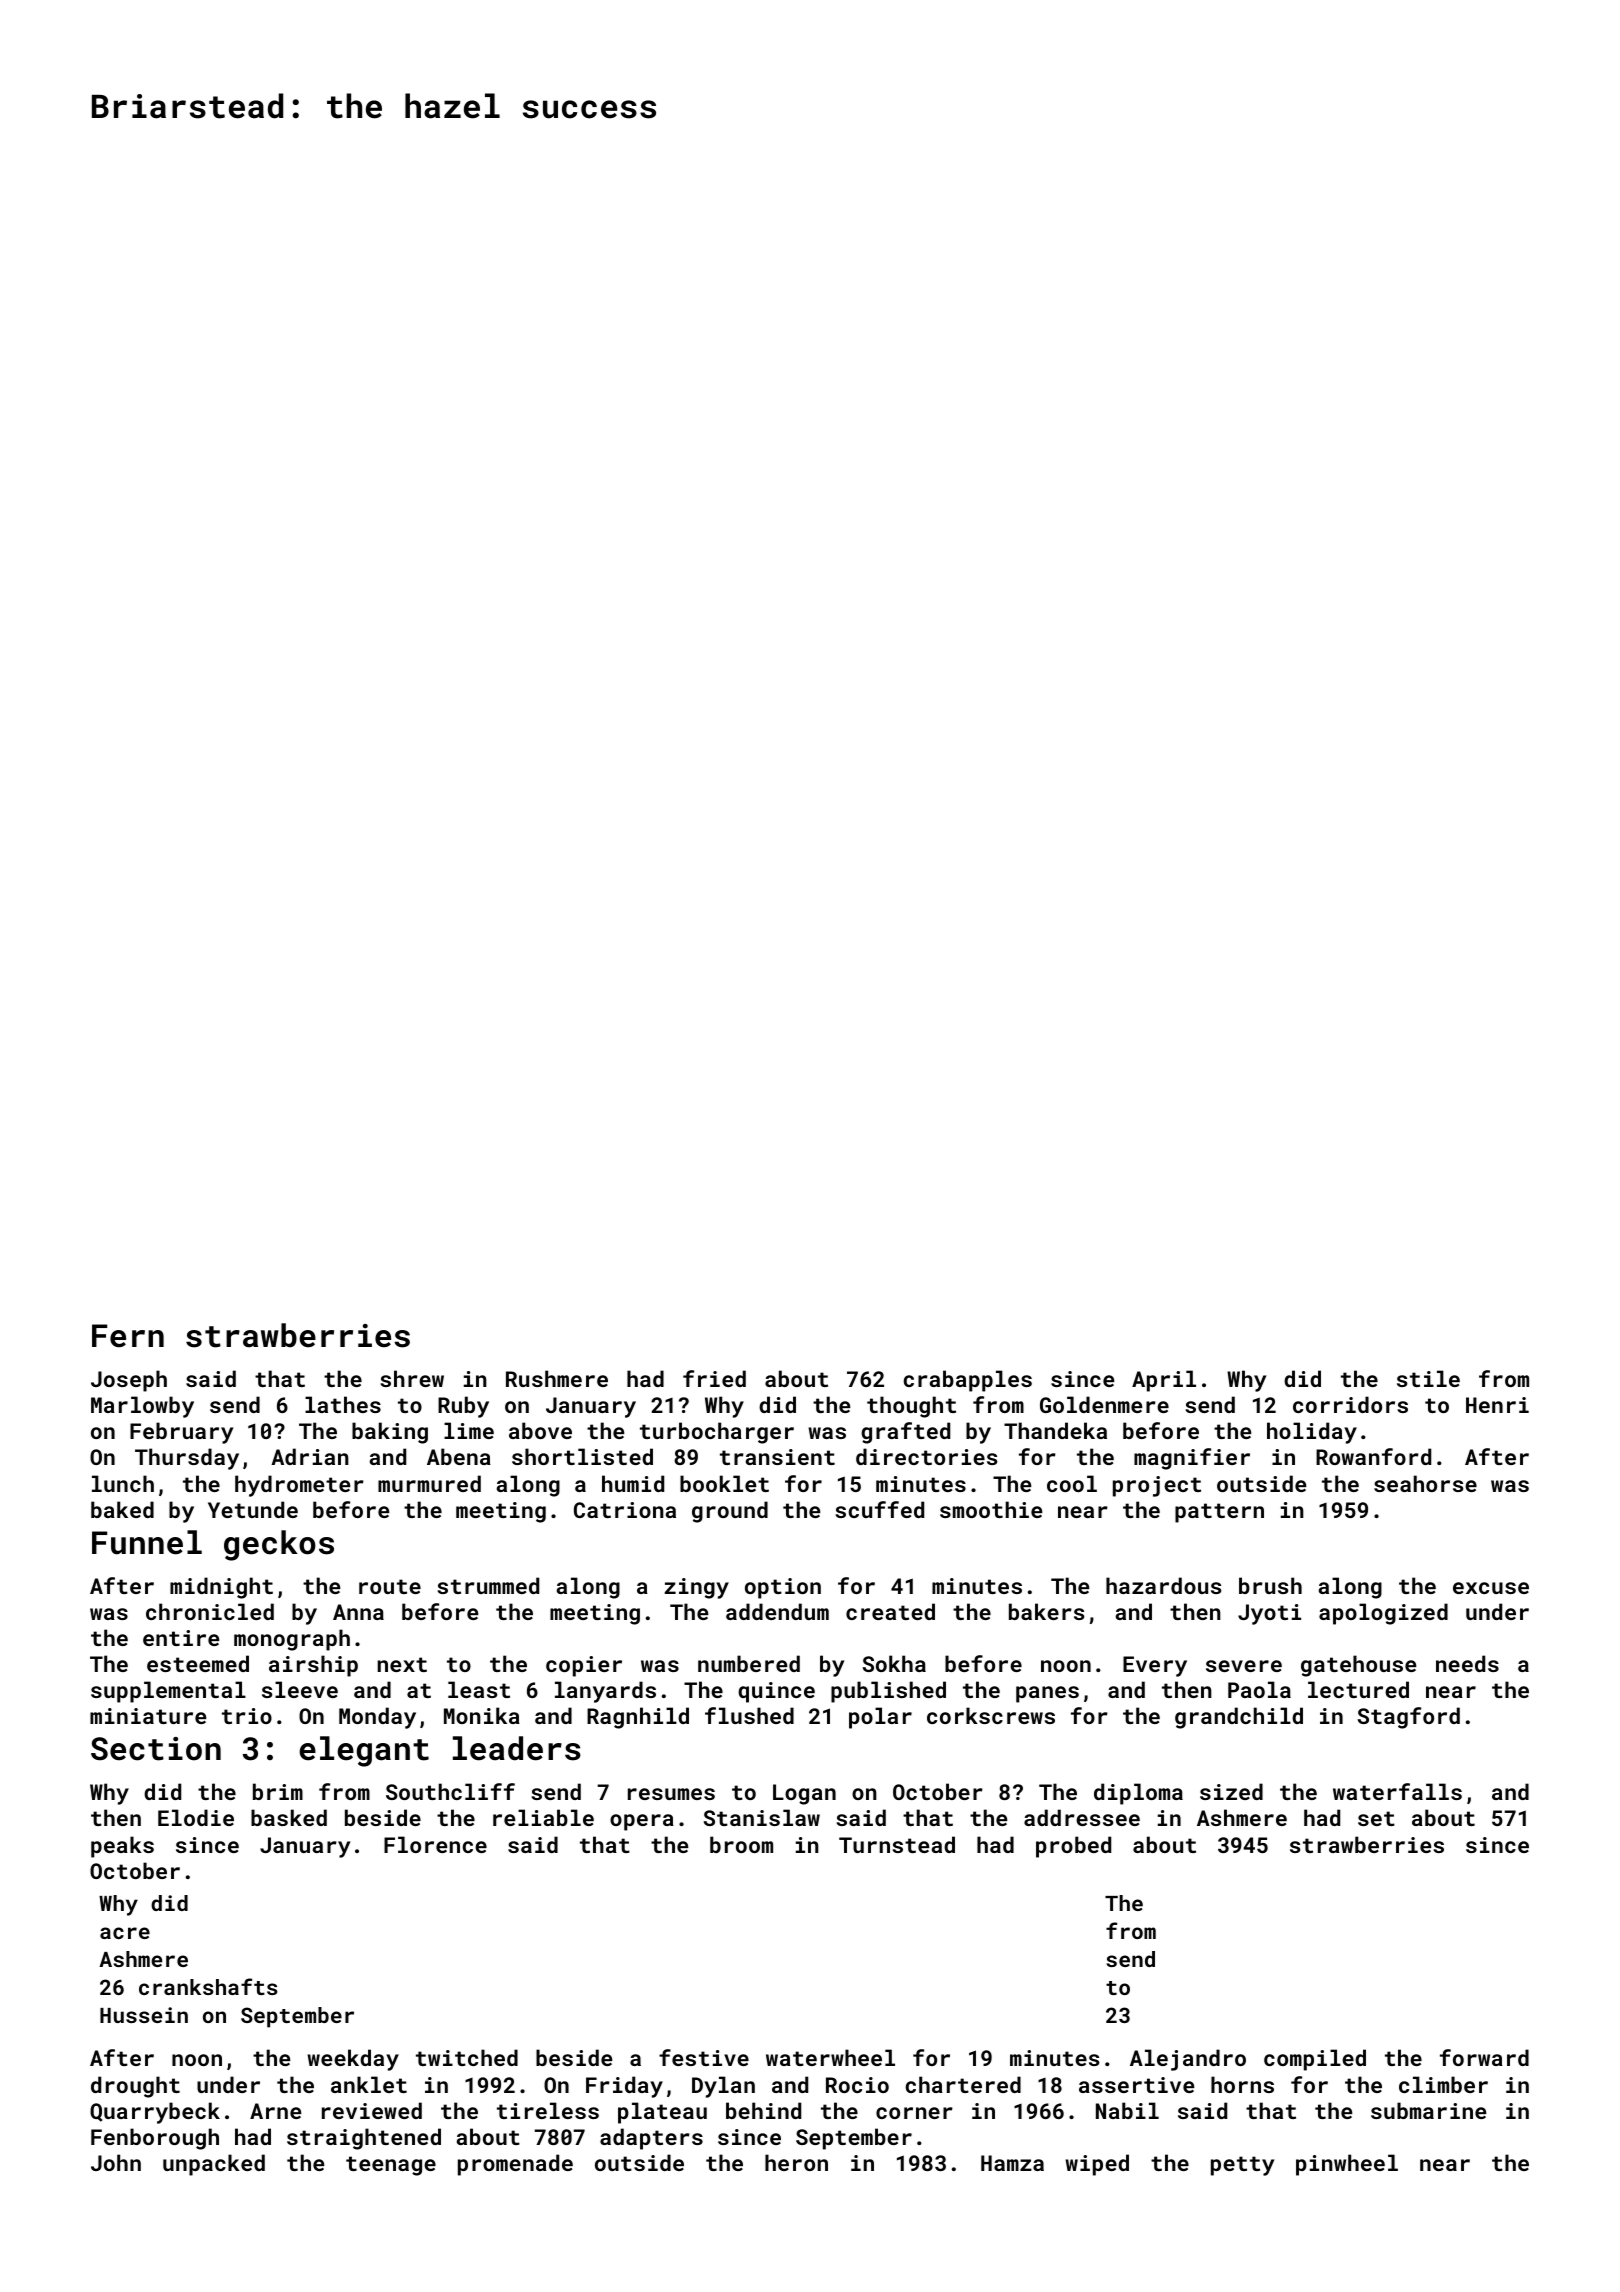 This image has width=1620, height=2292. Describe the element at coordinates (155, 2139) in the image. I see `Fenborough` at that location.
